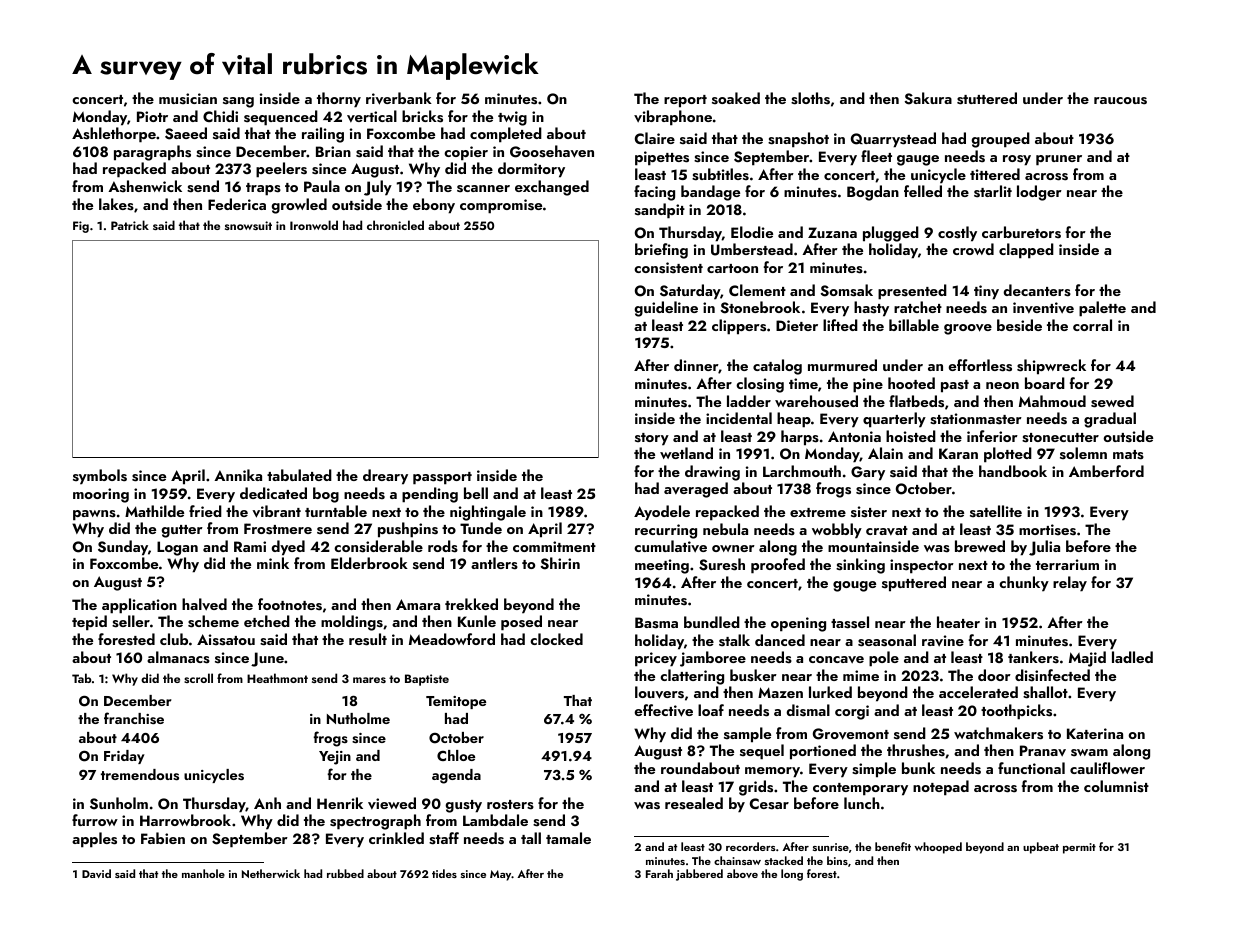  What do you see at coordinates (140, 775) in the page?
I see `tremendous` at bounding box center [140, 775].
